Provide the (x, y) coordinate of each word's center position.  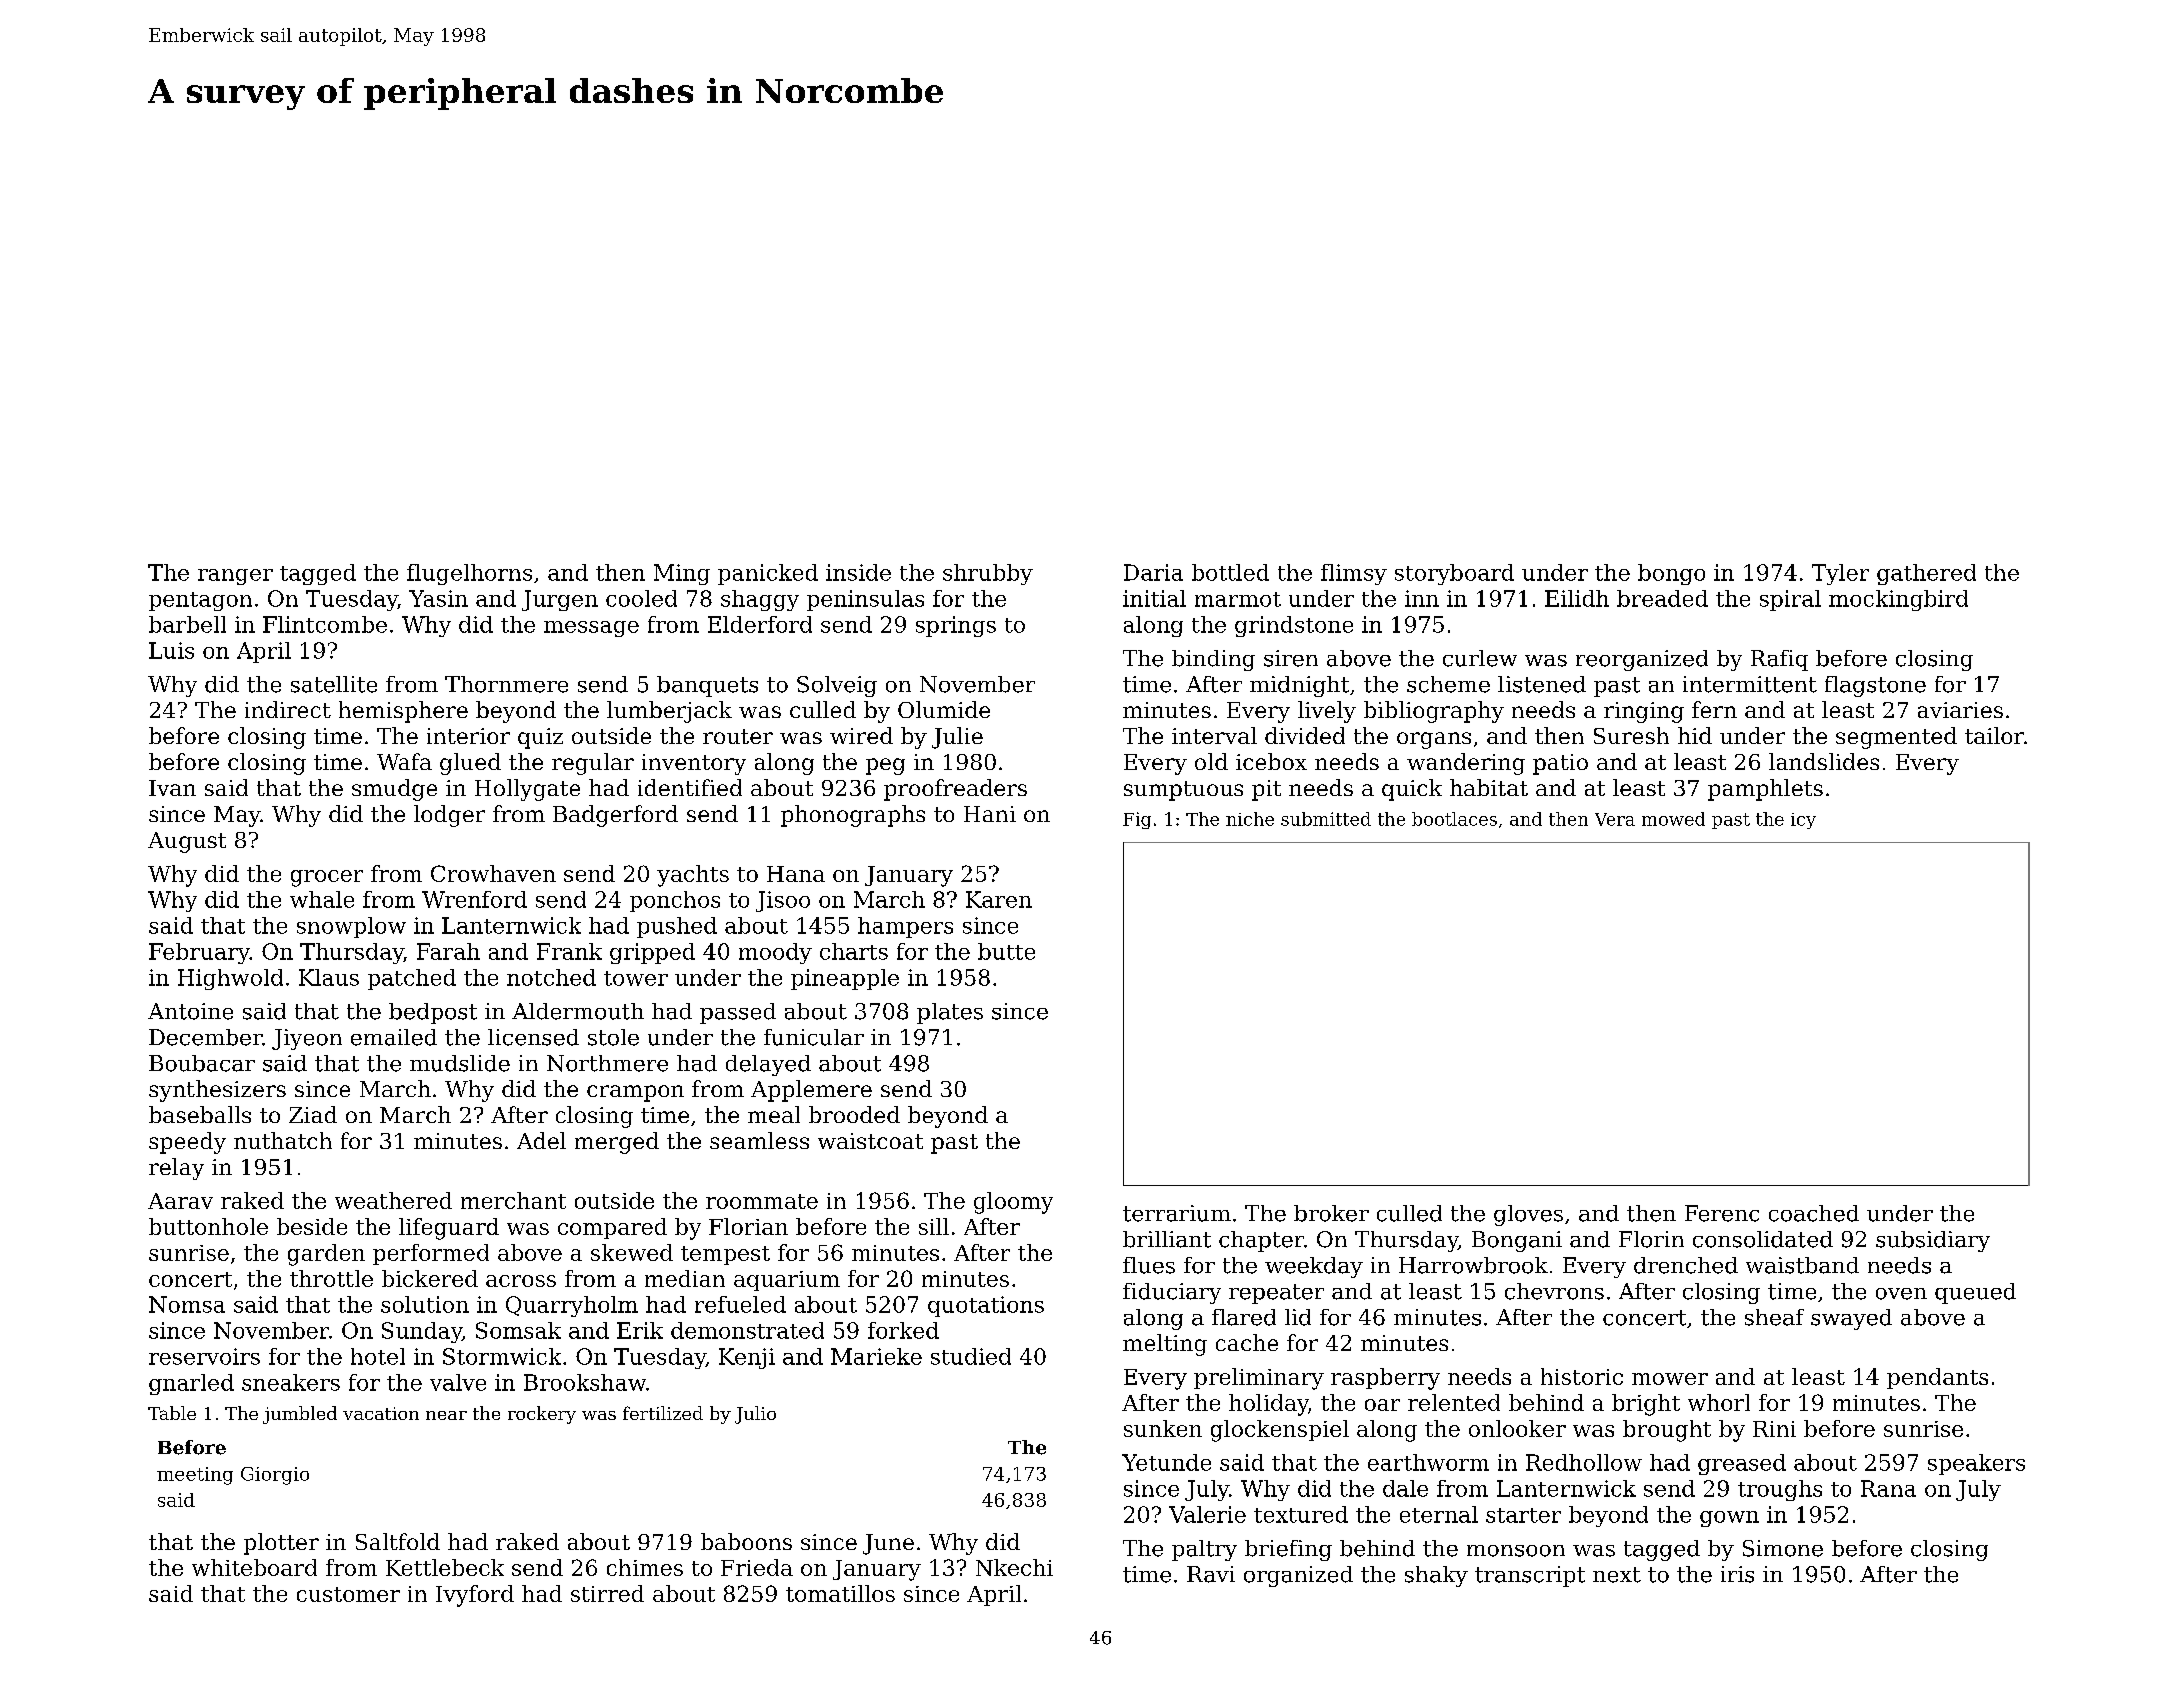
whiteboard (254, 1567)
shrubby (988, 574)
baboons (746, 1541)
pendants (1937, 1378)
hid (1695, 735)
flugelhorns (469, 574)
